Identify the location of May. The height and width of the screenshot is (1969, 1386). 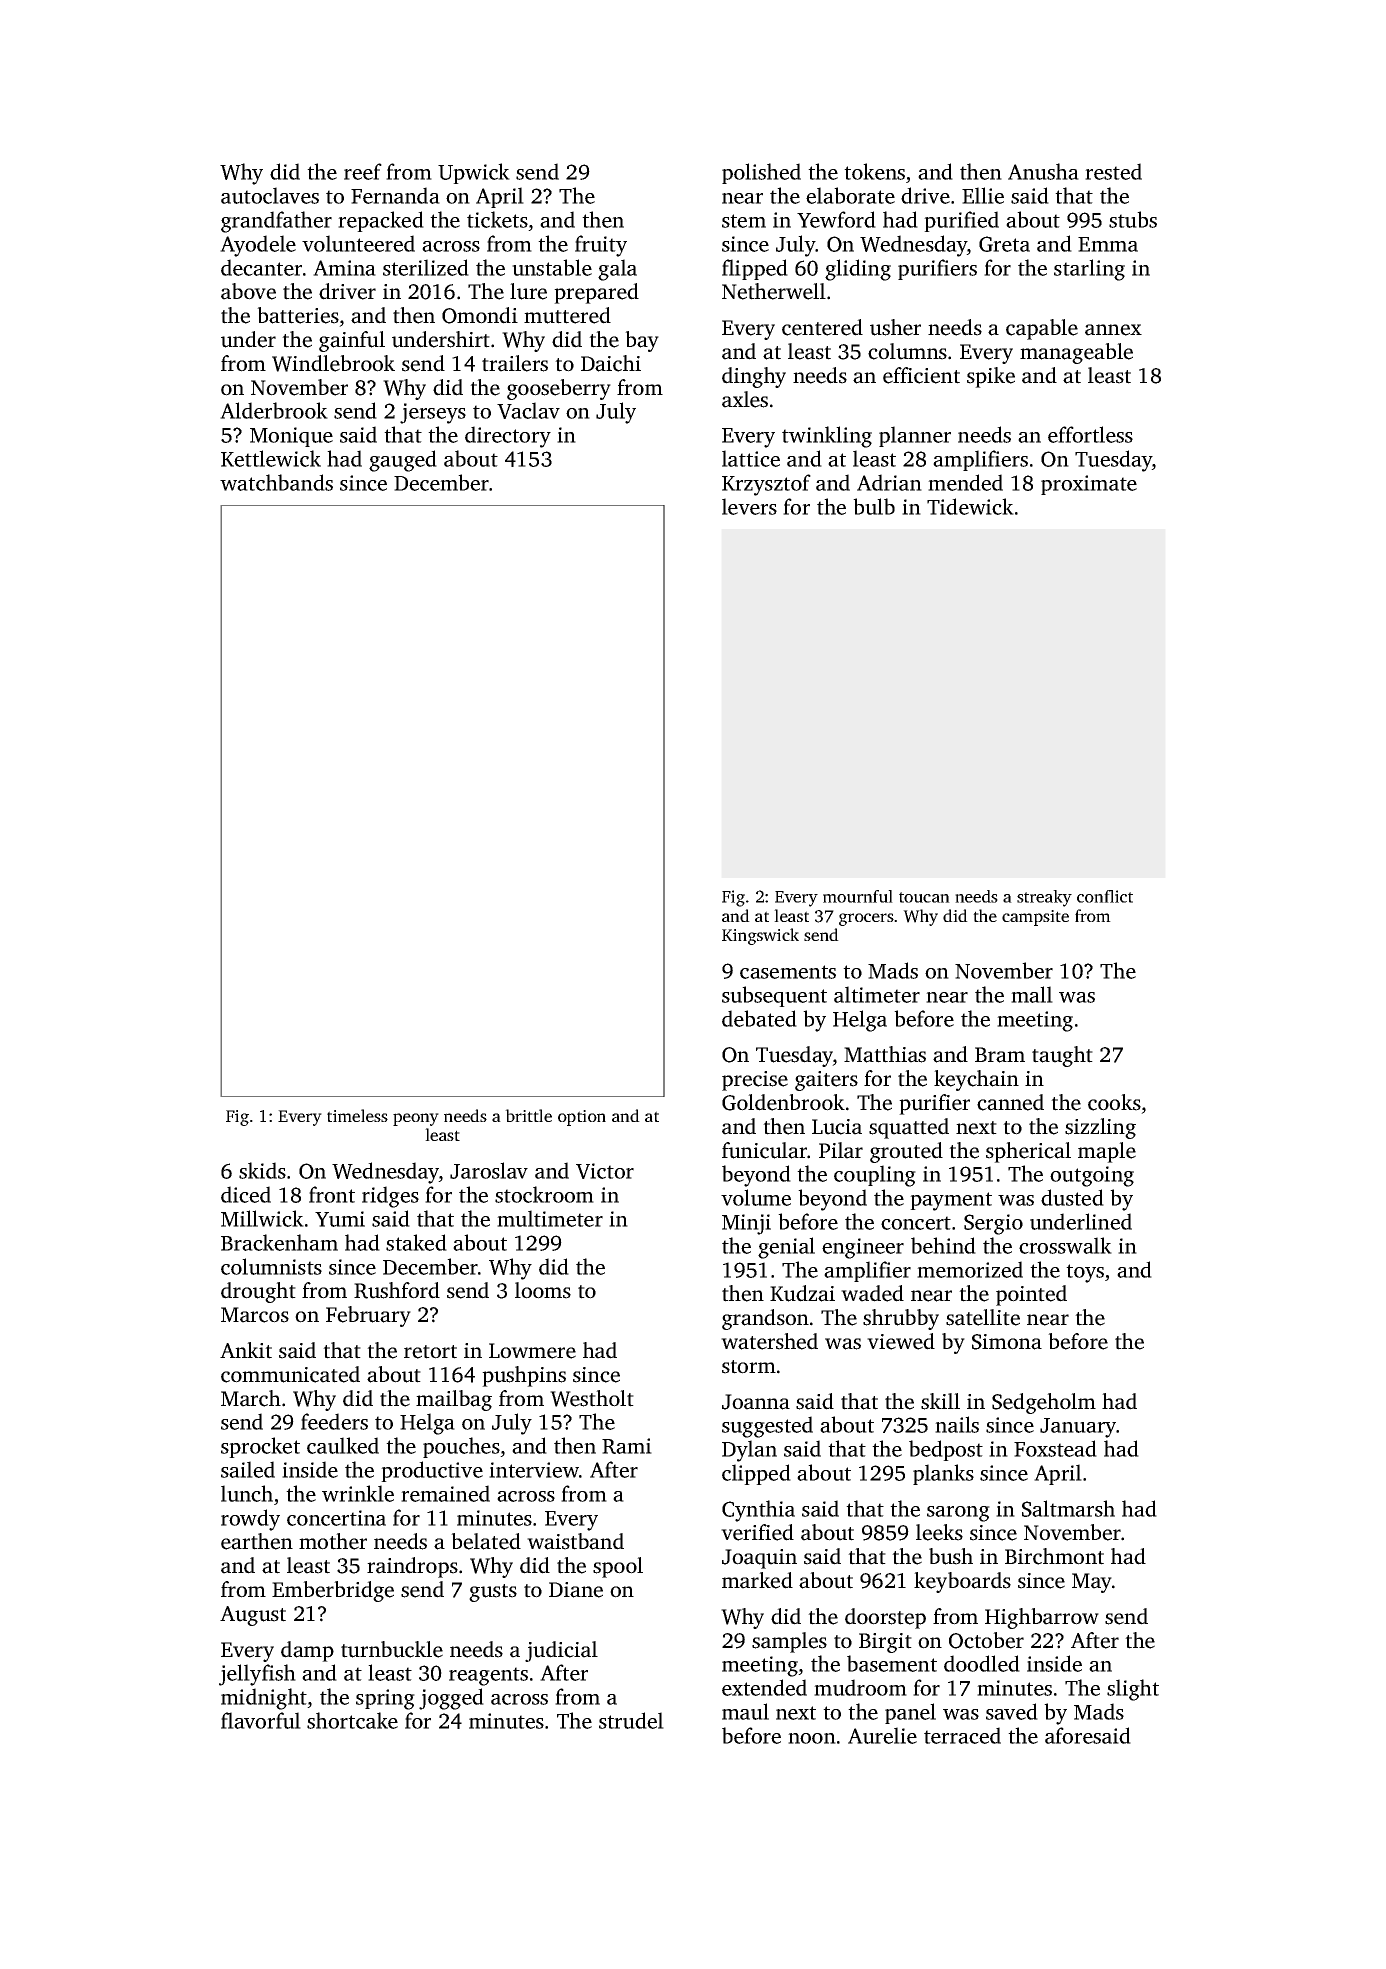
(1092, 1583).
